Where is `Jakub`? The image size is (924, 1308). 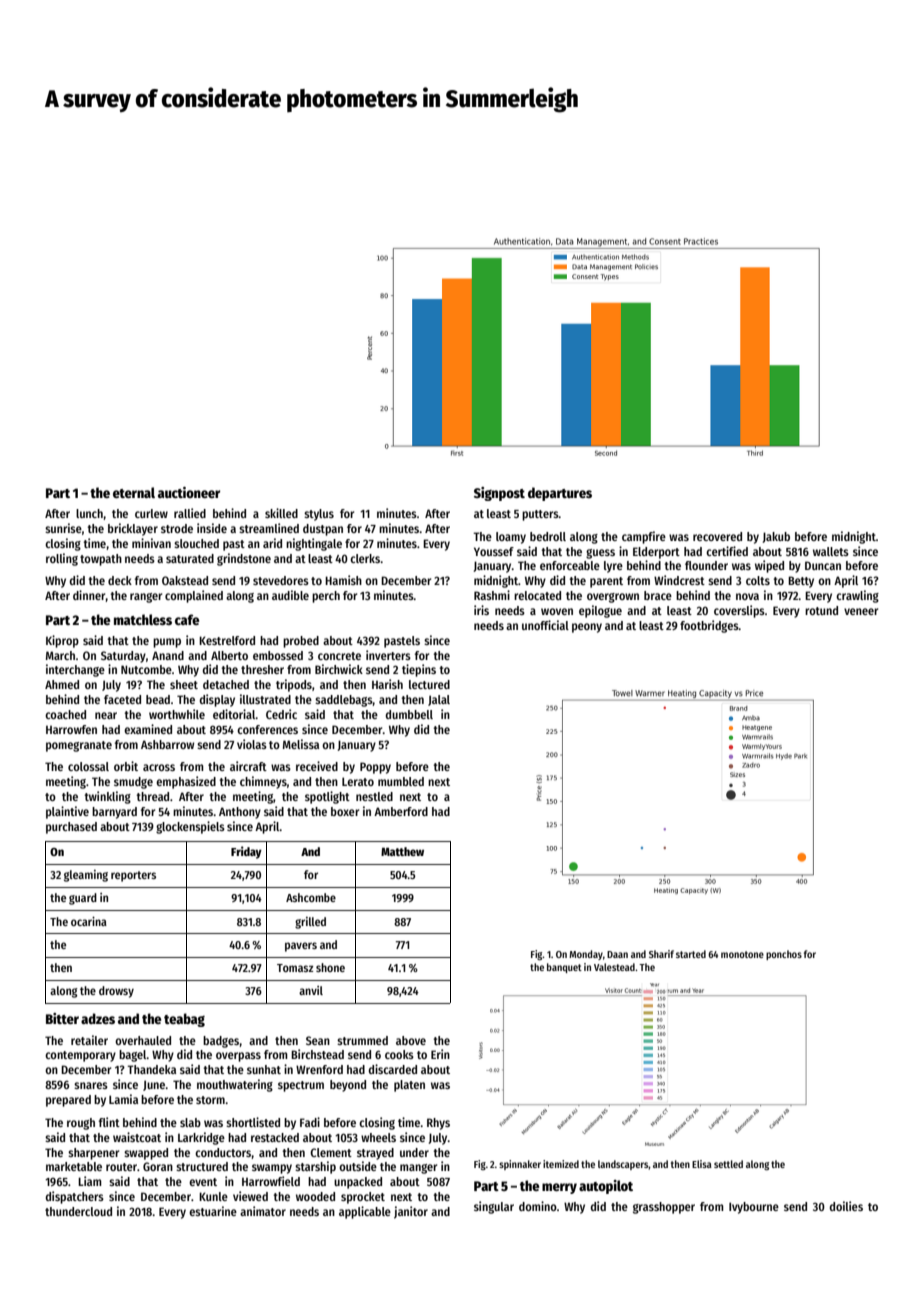
Jakub is located at coordinates (776, 537).
